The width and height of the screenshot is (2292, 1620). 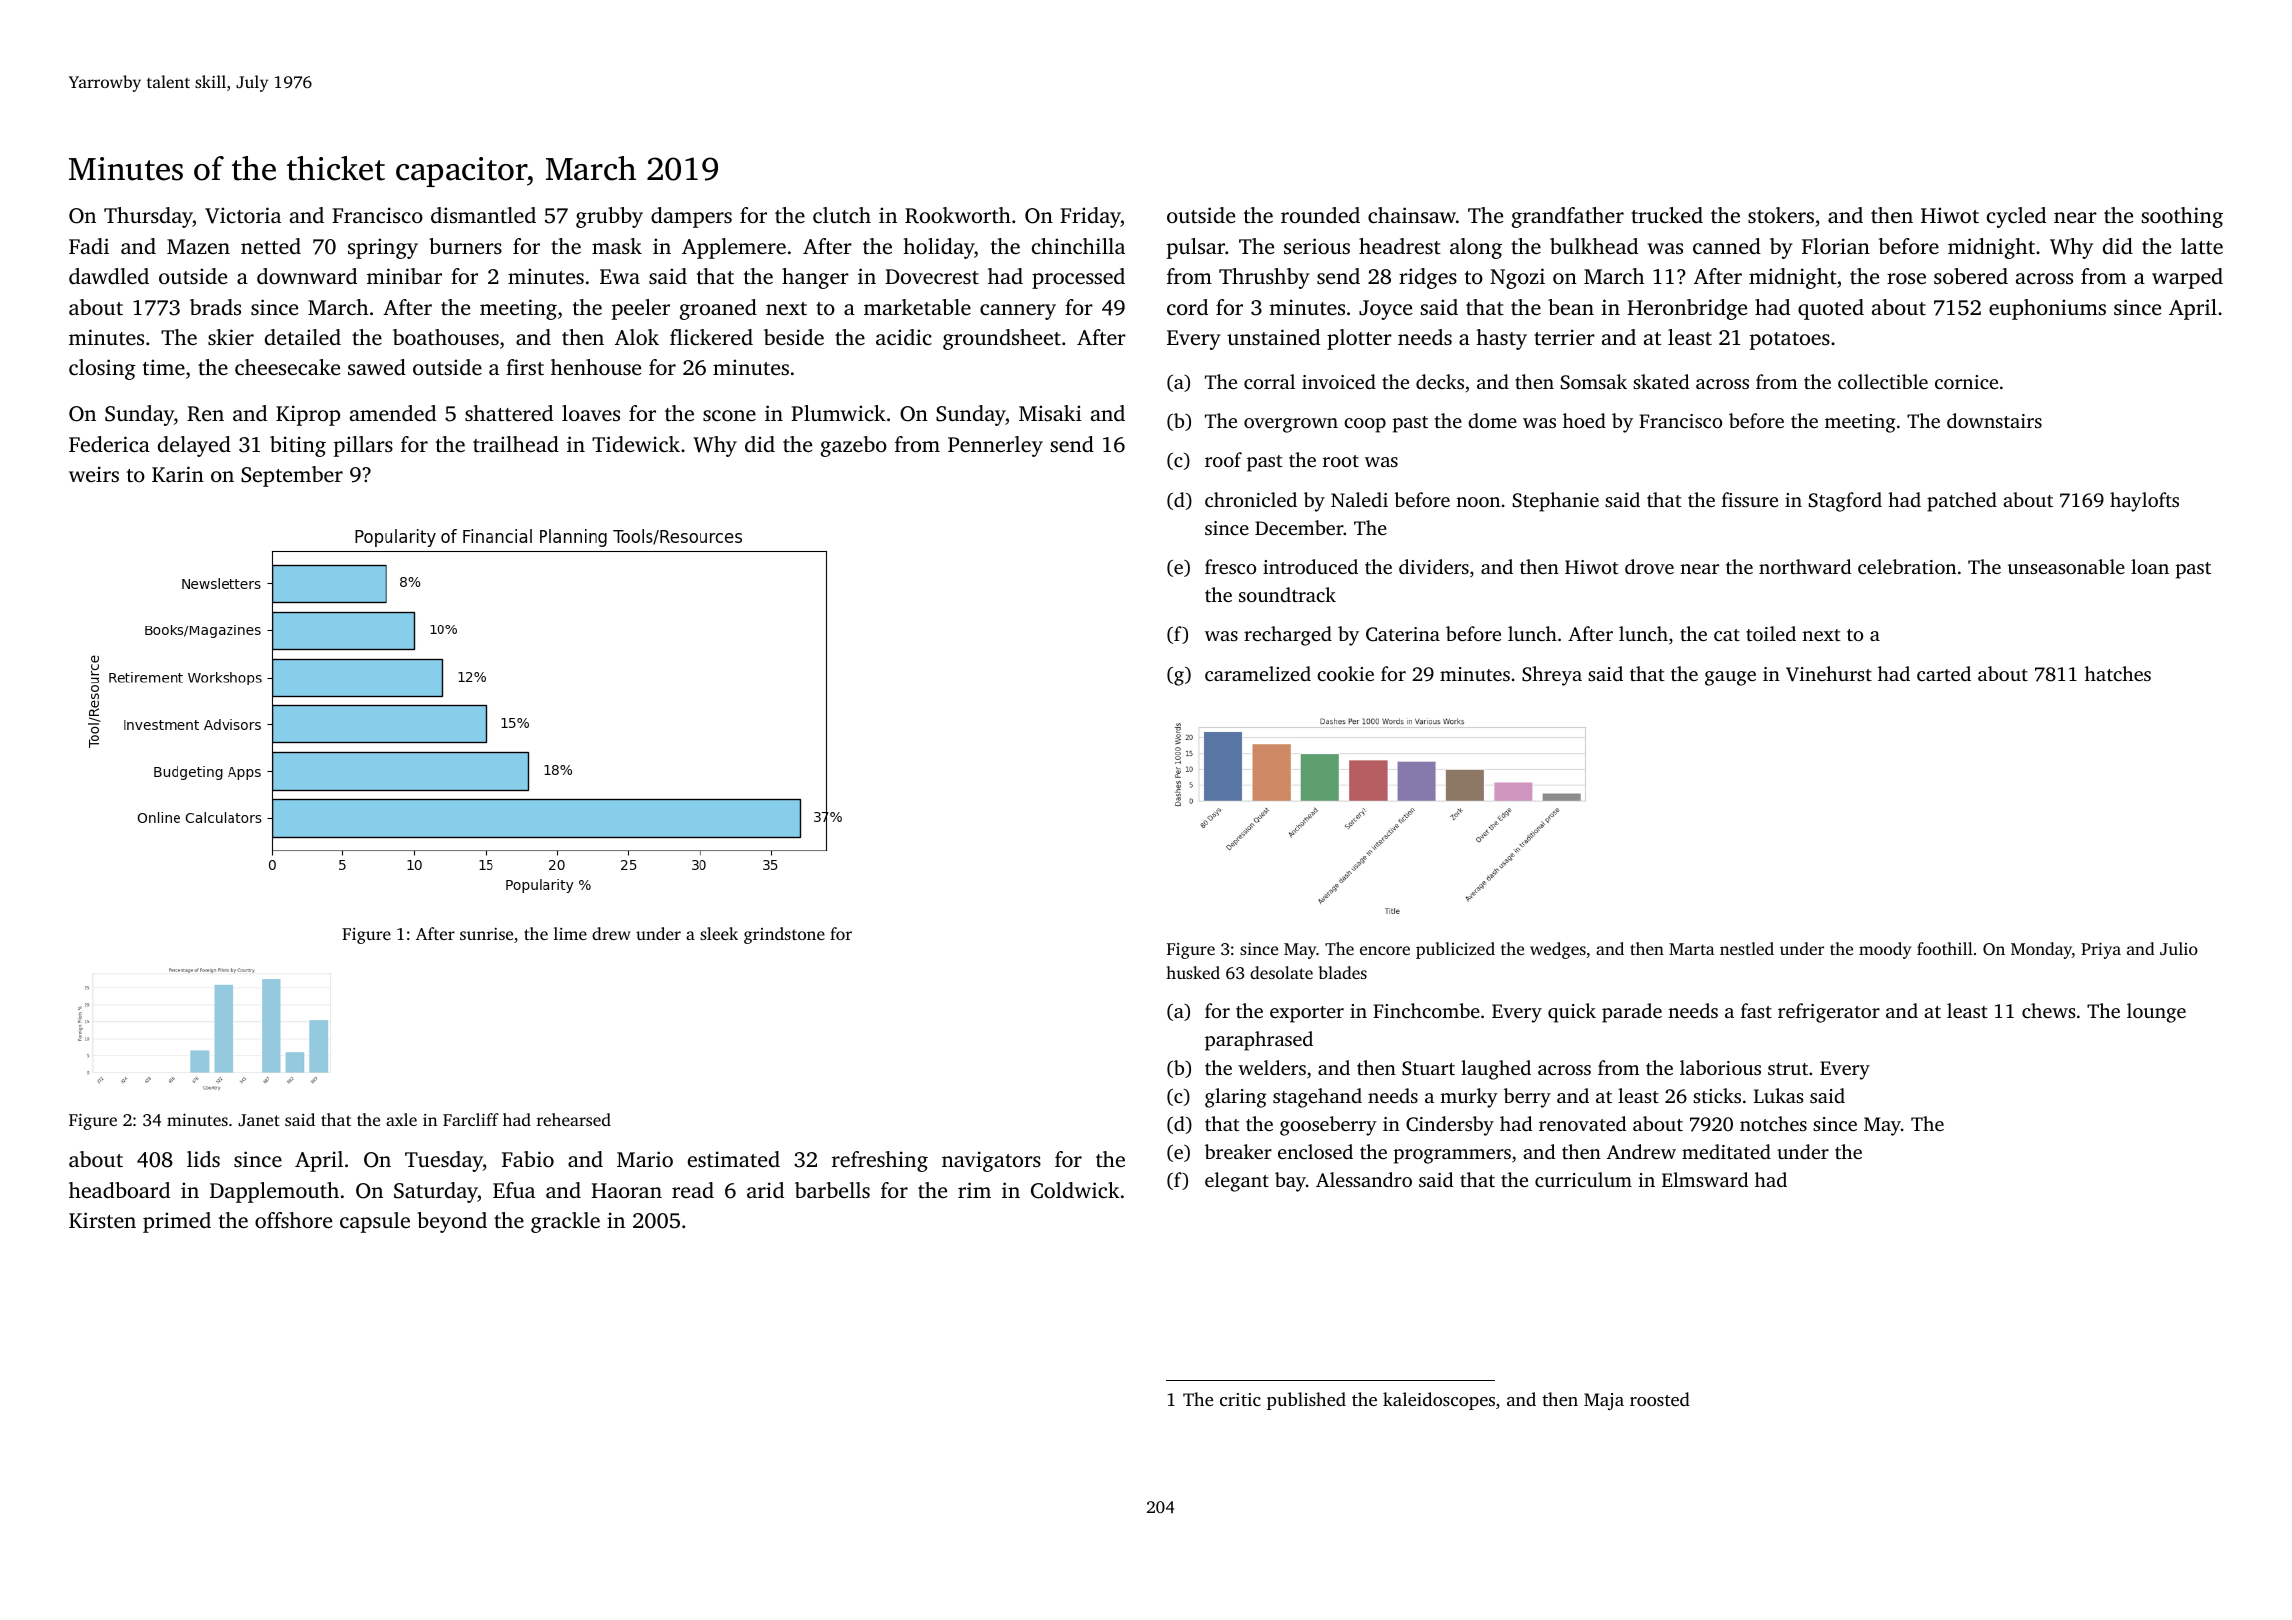 What do you see at coordinates (2016, 217) in the screenshot?
I see `cycled` at bounding box center [2016, 217].
